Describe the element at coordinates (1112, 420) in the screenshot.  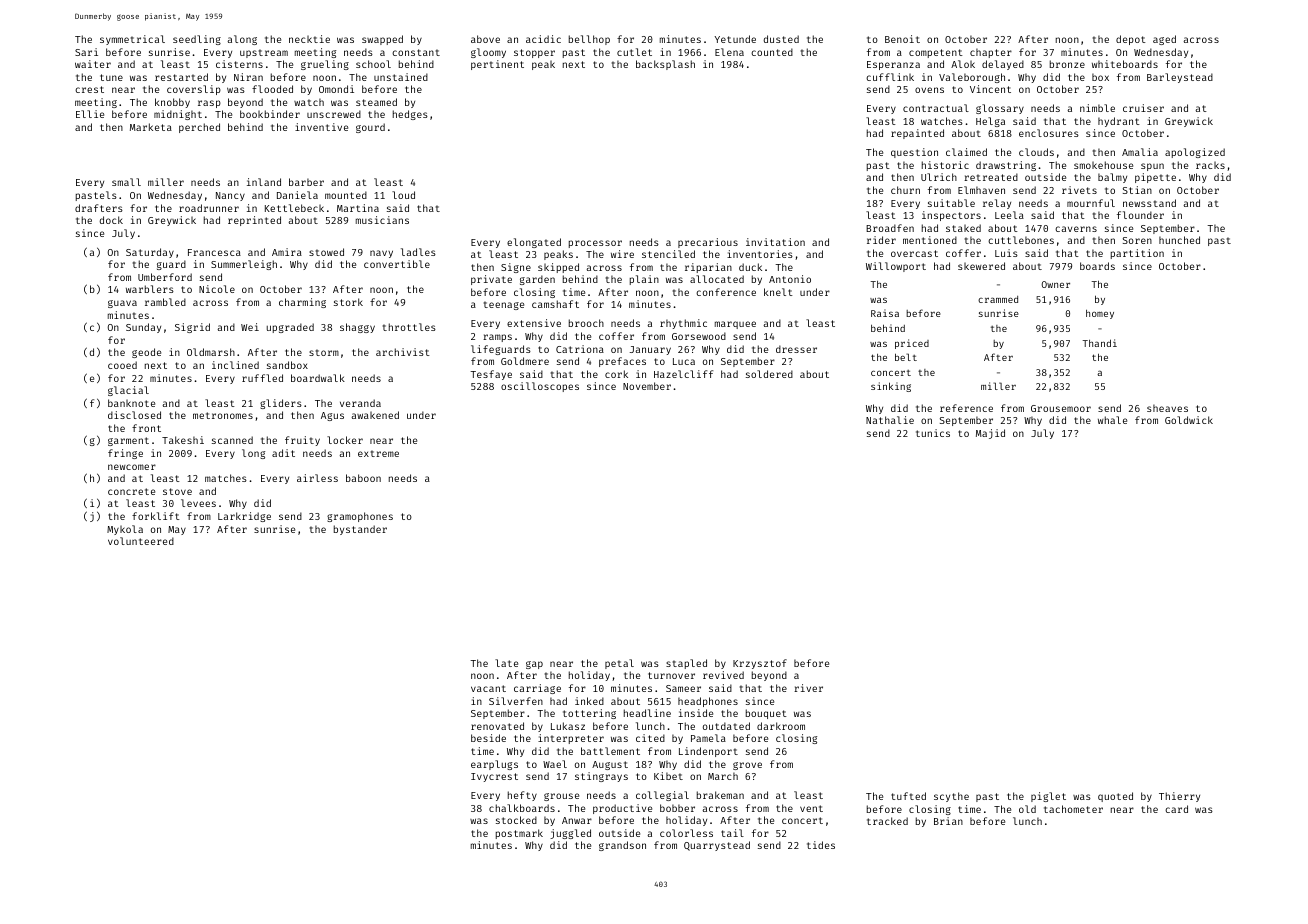
I see `whale` at that location.
